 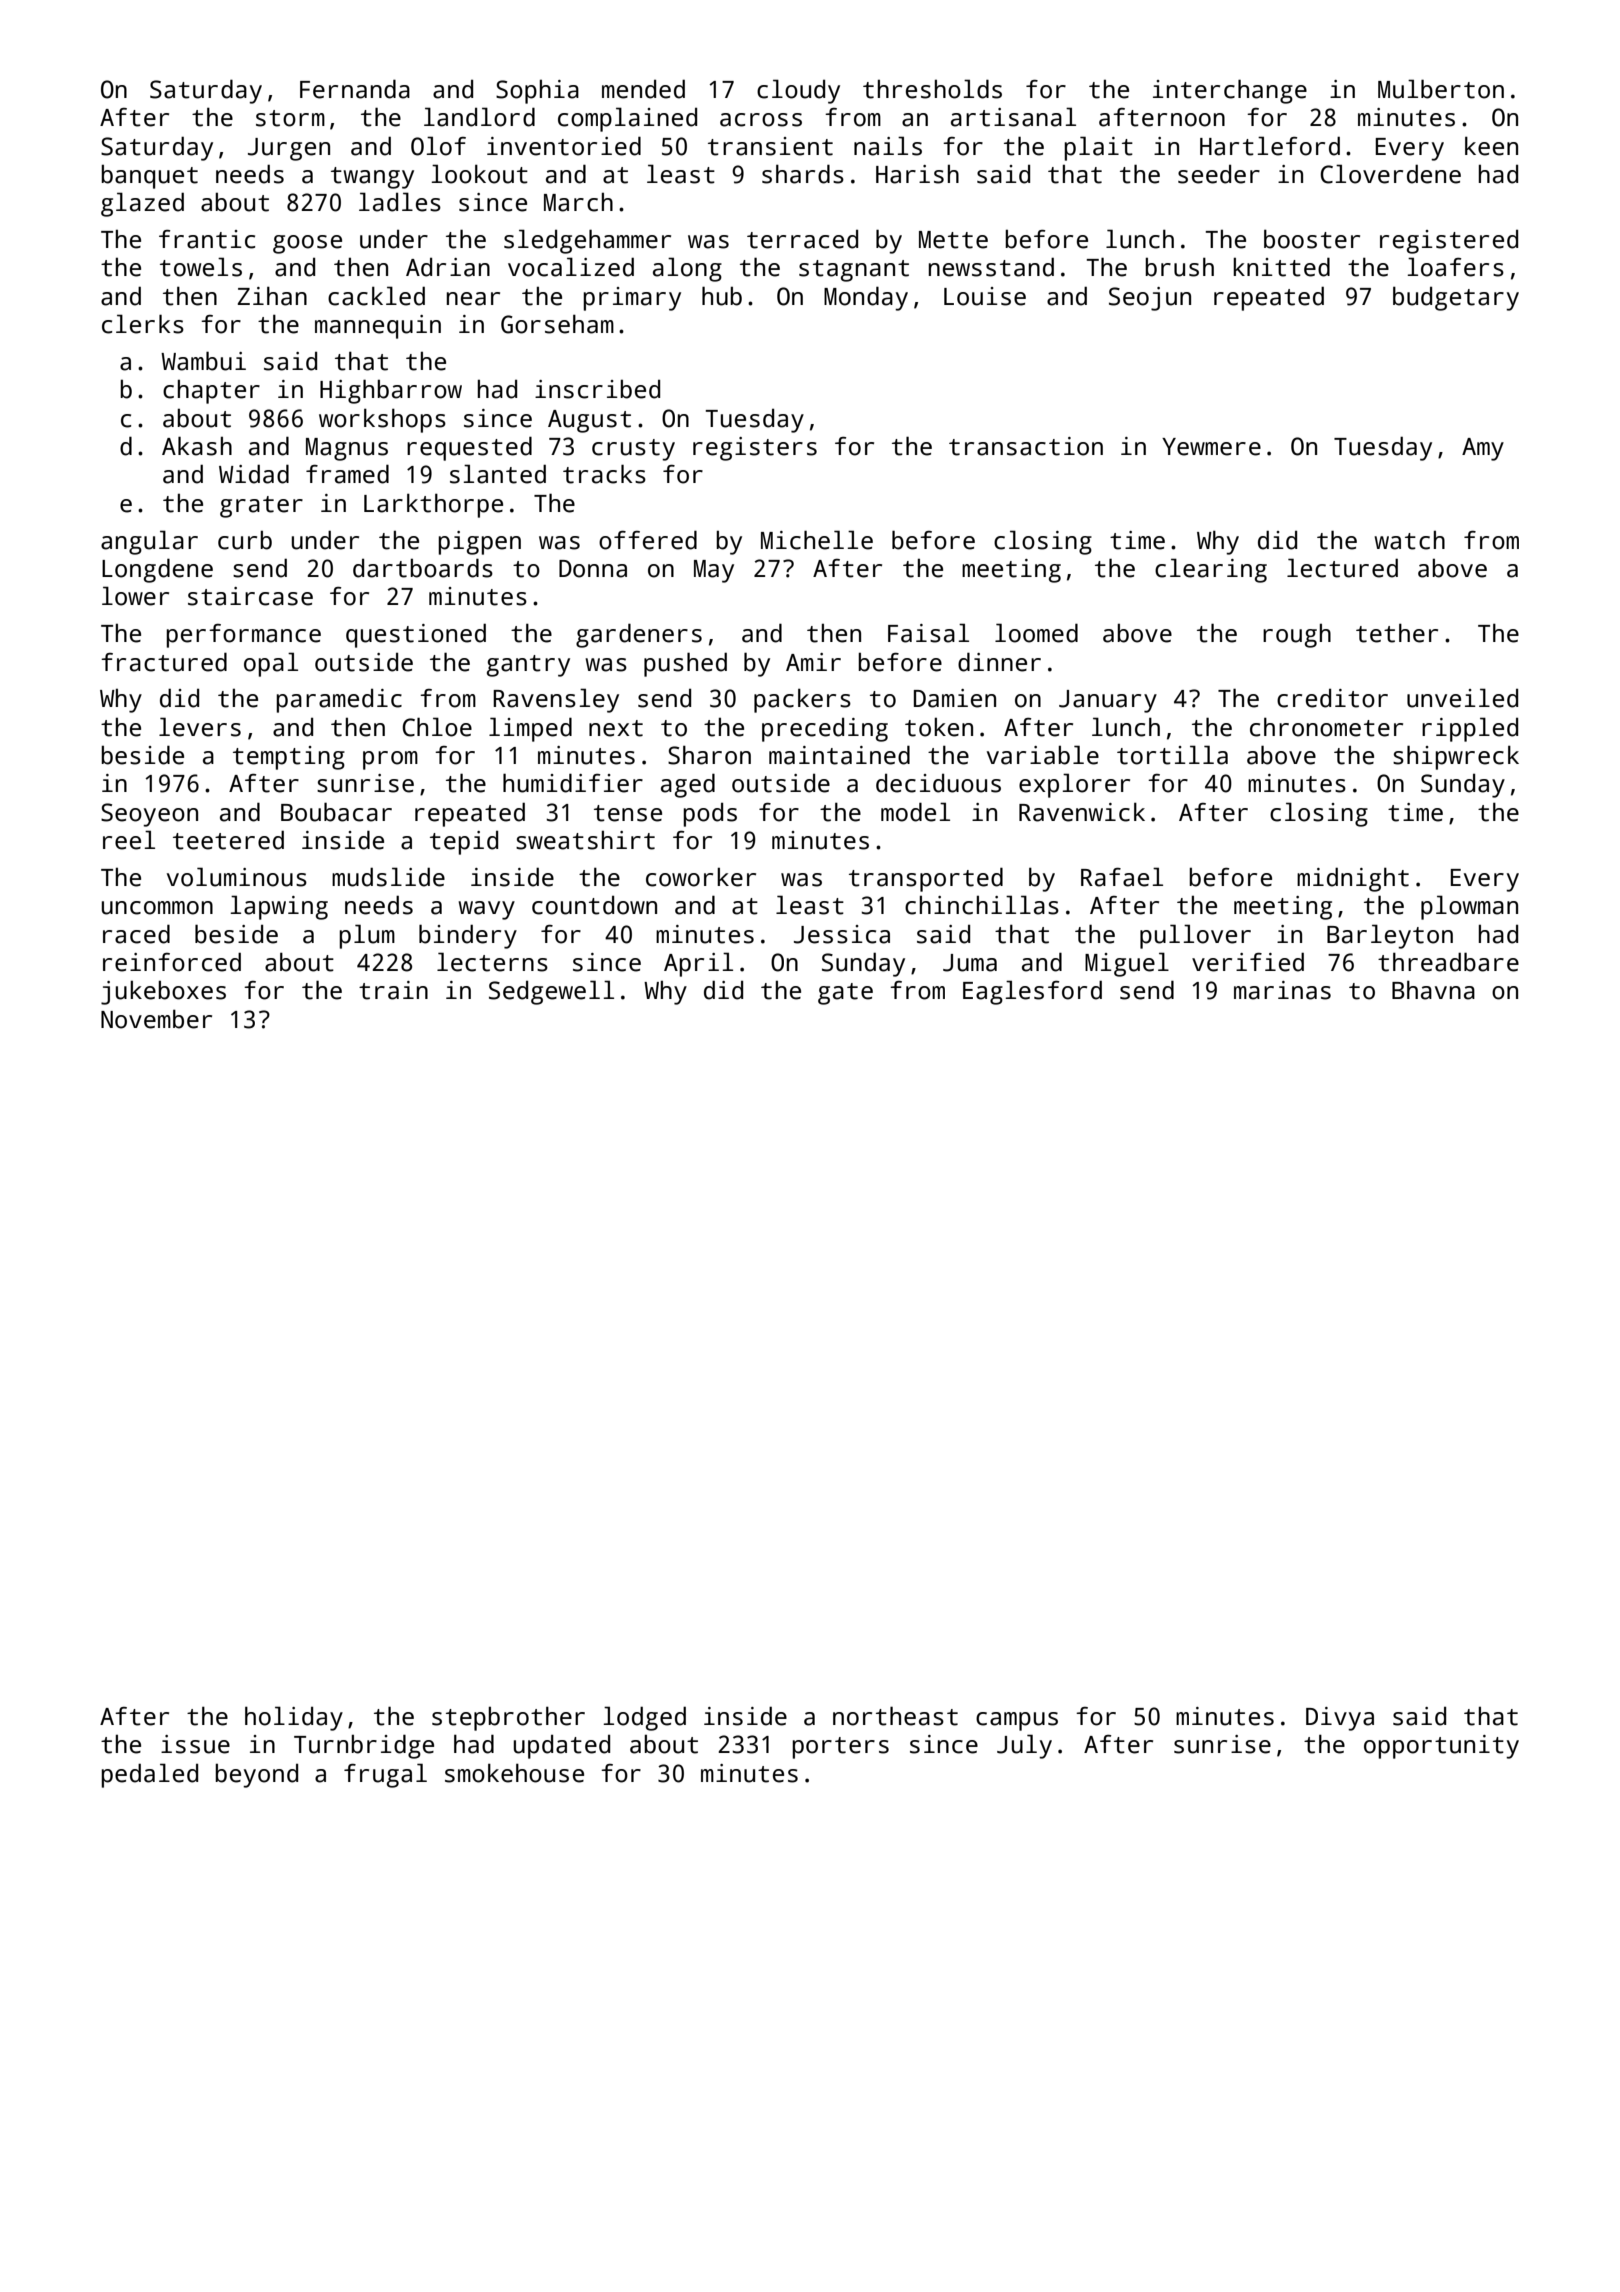 I want to click on marinas, so click(x=1282, y=990).
